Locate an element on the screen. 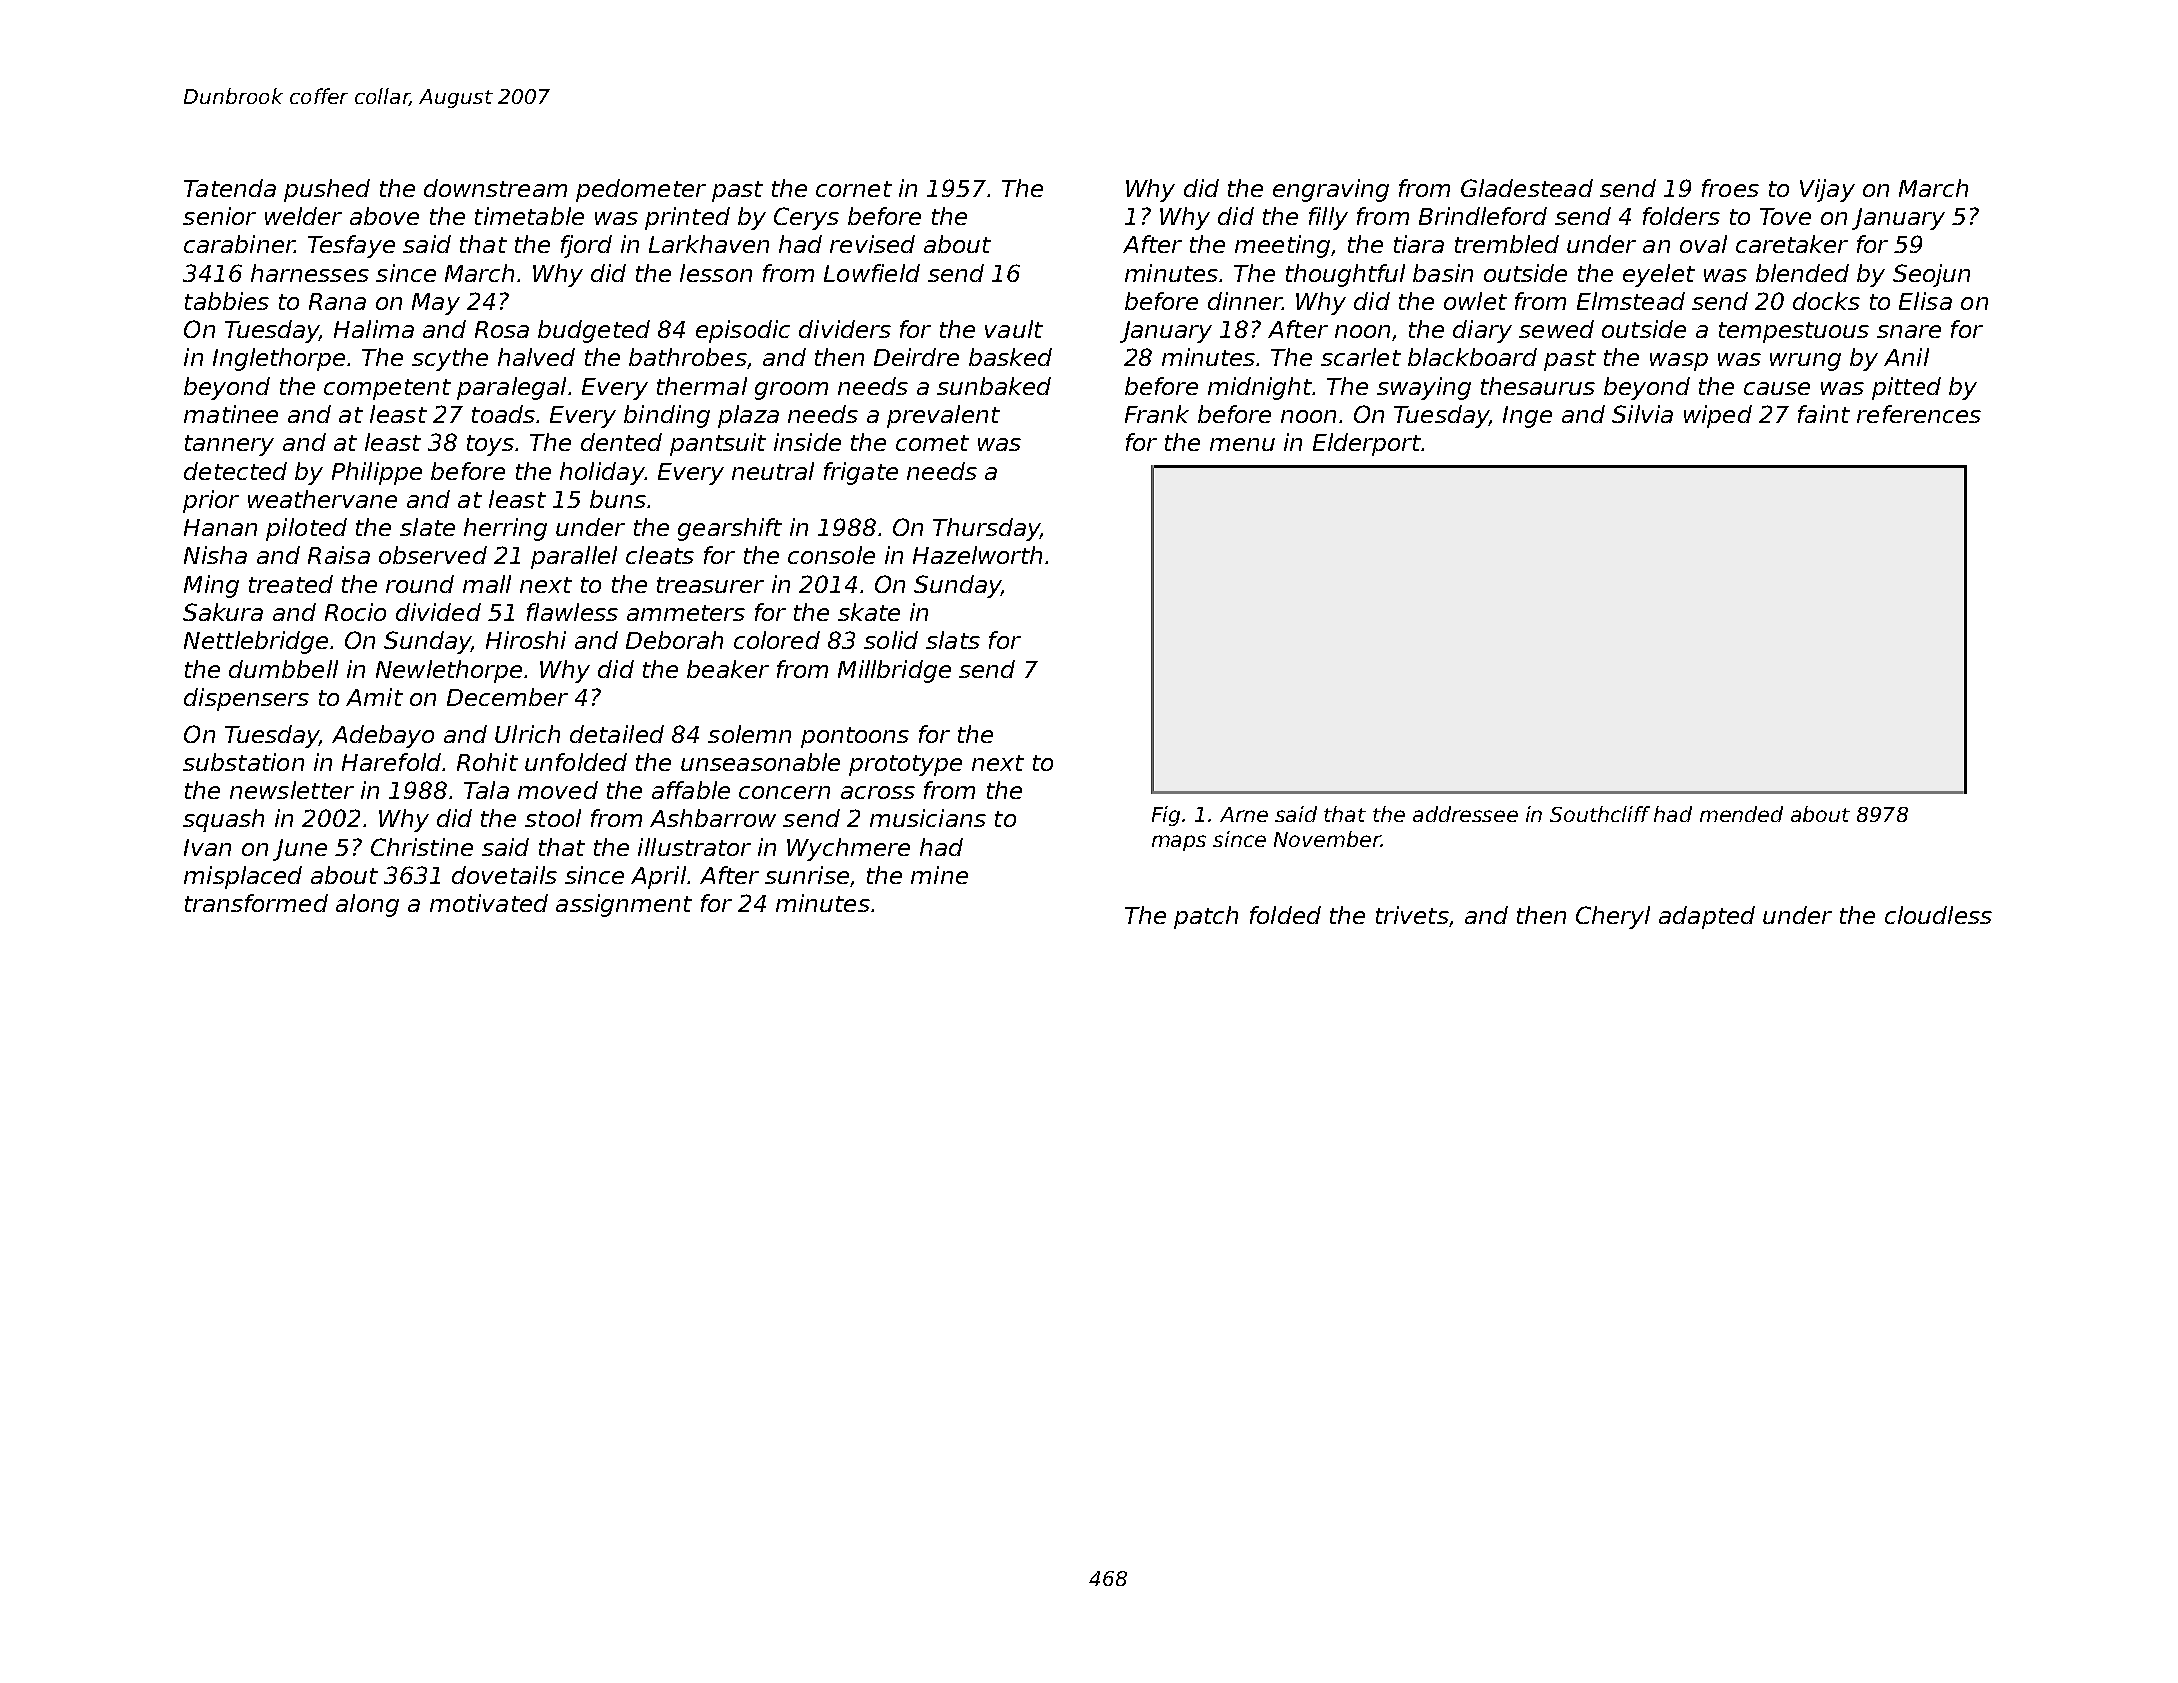 The height and width of the screenshot is (1683, 2178). transformed is located at coordinates (256, 903).
